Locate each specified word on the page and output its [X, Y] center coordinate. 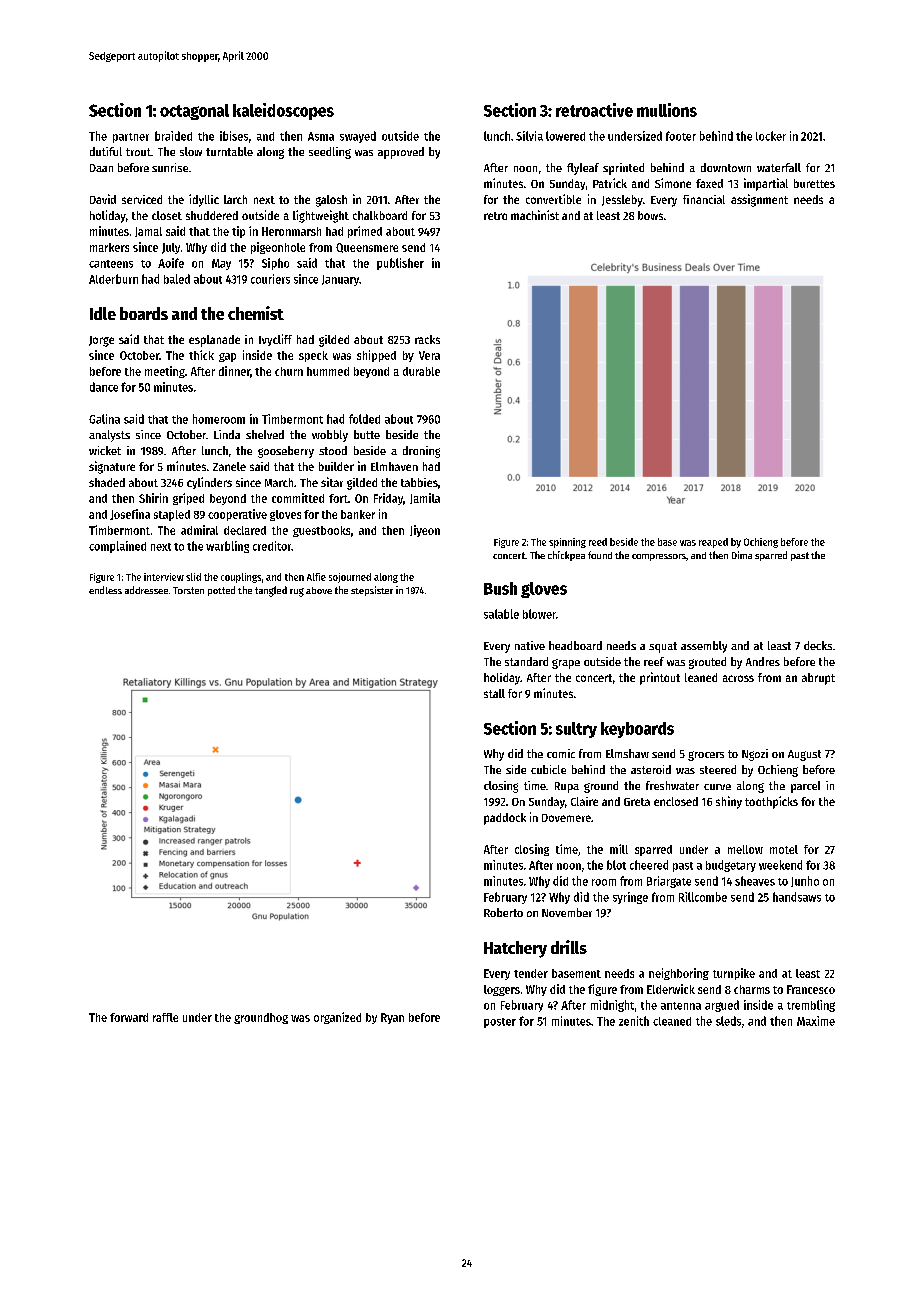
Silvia [529, 136]
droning [421, 452]
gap [227, 357]
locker [771, 136]
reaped [713, 543]
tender [531, 973]
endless [105, 590]
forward [129, 1017]
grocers [706, 756]
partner [131, 138]
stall [494, 693]
